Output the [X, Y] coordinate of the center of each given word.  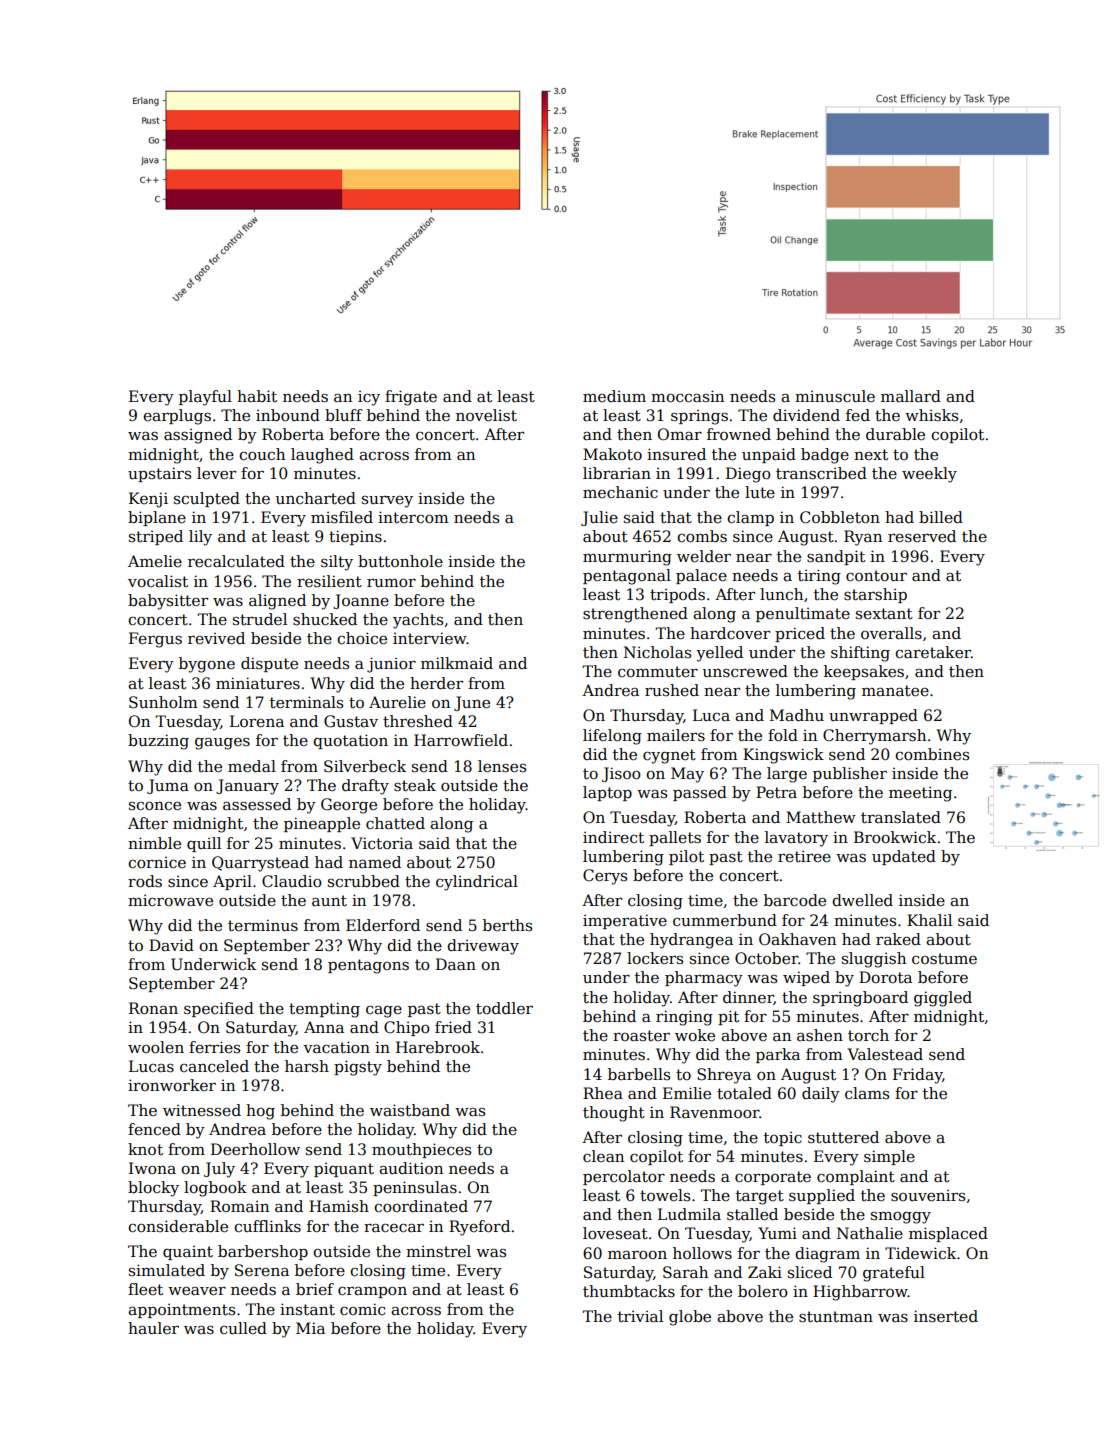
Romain [239, 1206]
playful [205, 398]
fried [453, 1027]
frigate [411, 398]
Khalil [929, 920]
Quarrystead [260, 864]
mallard [911, 396]
